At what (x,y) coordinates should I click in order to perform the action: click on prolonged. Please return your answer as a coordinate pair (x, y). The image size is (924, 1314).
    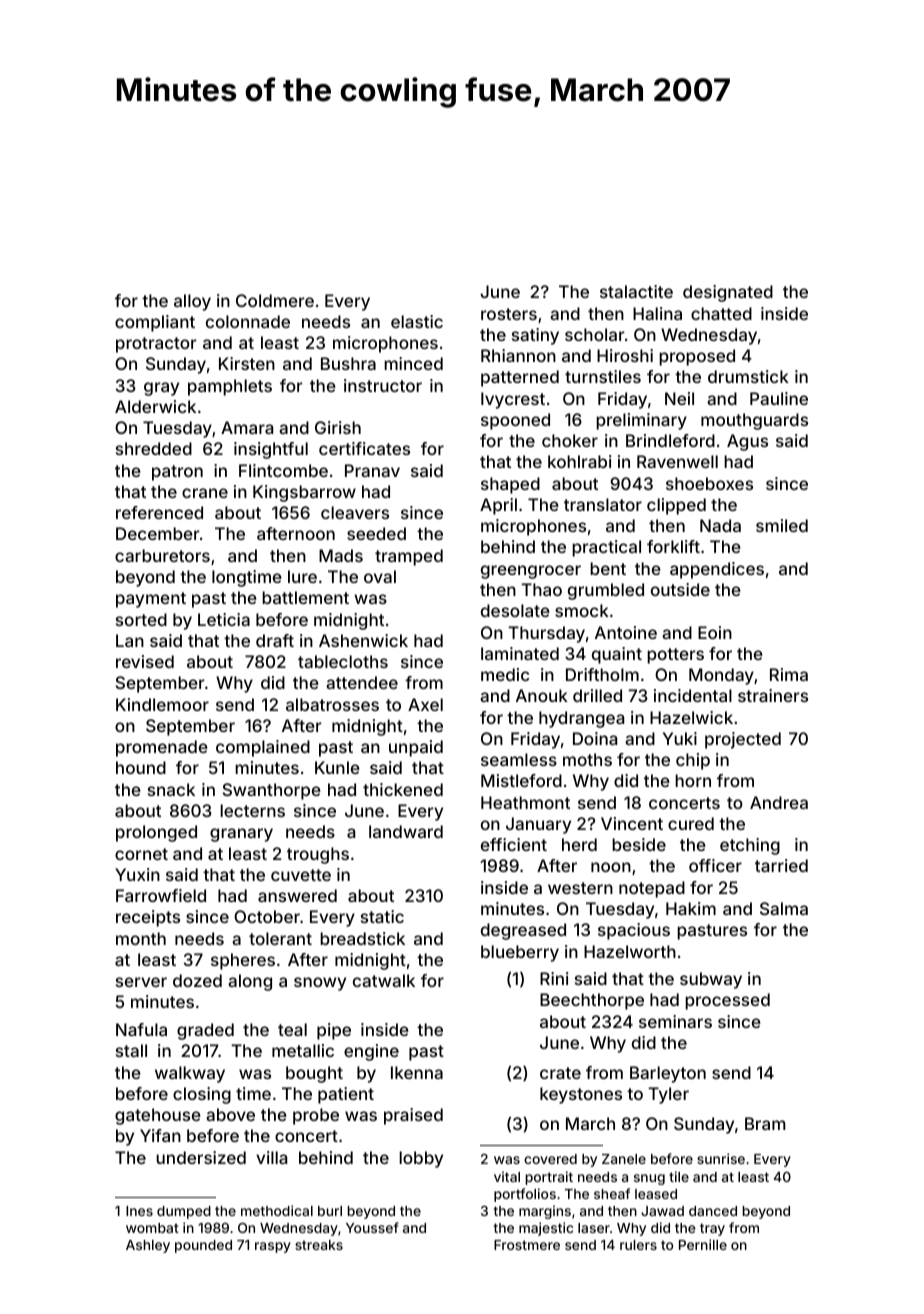
    Looking at the image, I should click on (156, 833).
